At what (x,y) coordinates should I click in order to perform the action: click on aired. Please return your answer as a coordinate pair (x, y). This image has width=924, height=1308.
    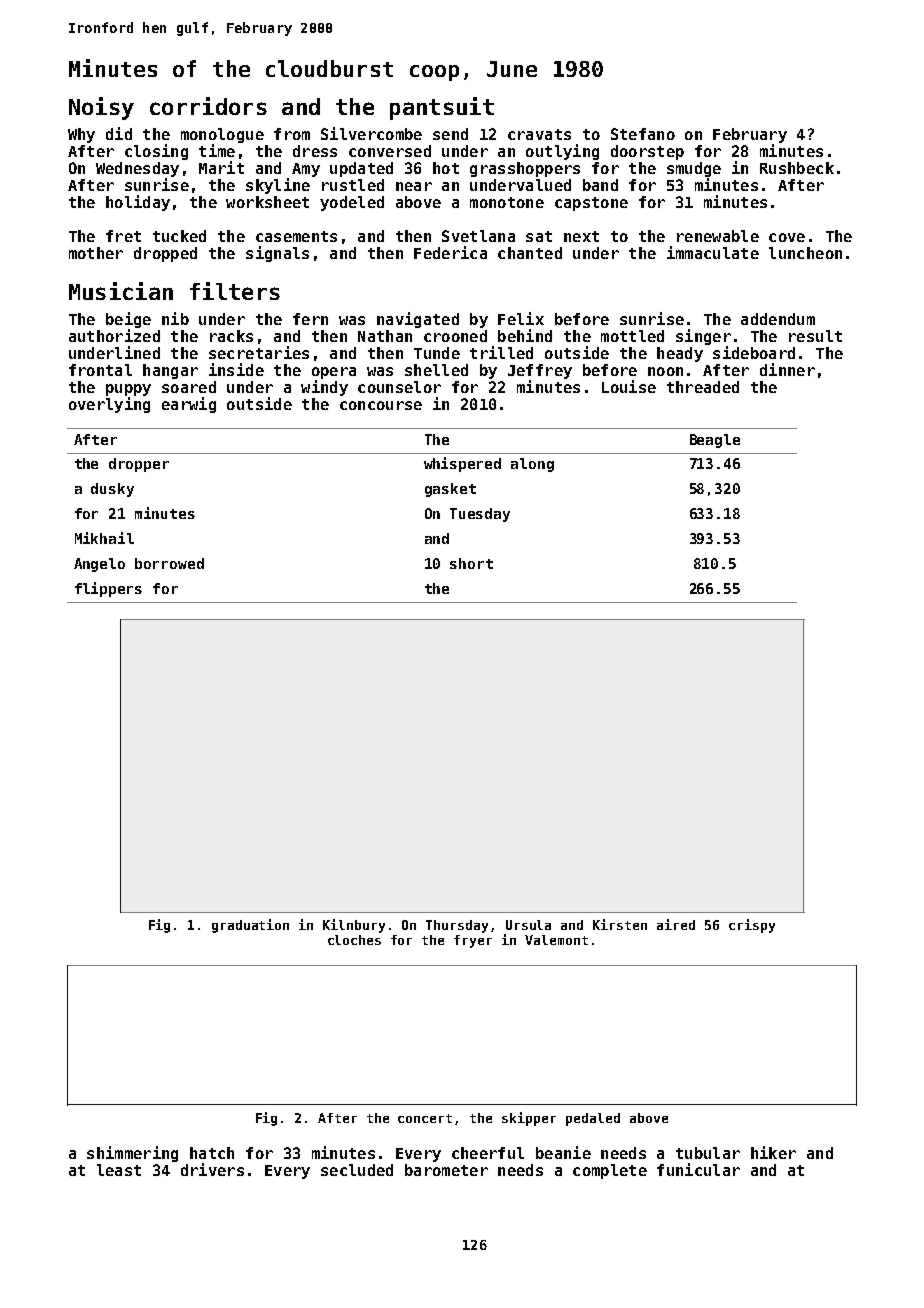
    Looking at the image, I should click on (676, 924).
